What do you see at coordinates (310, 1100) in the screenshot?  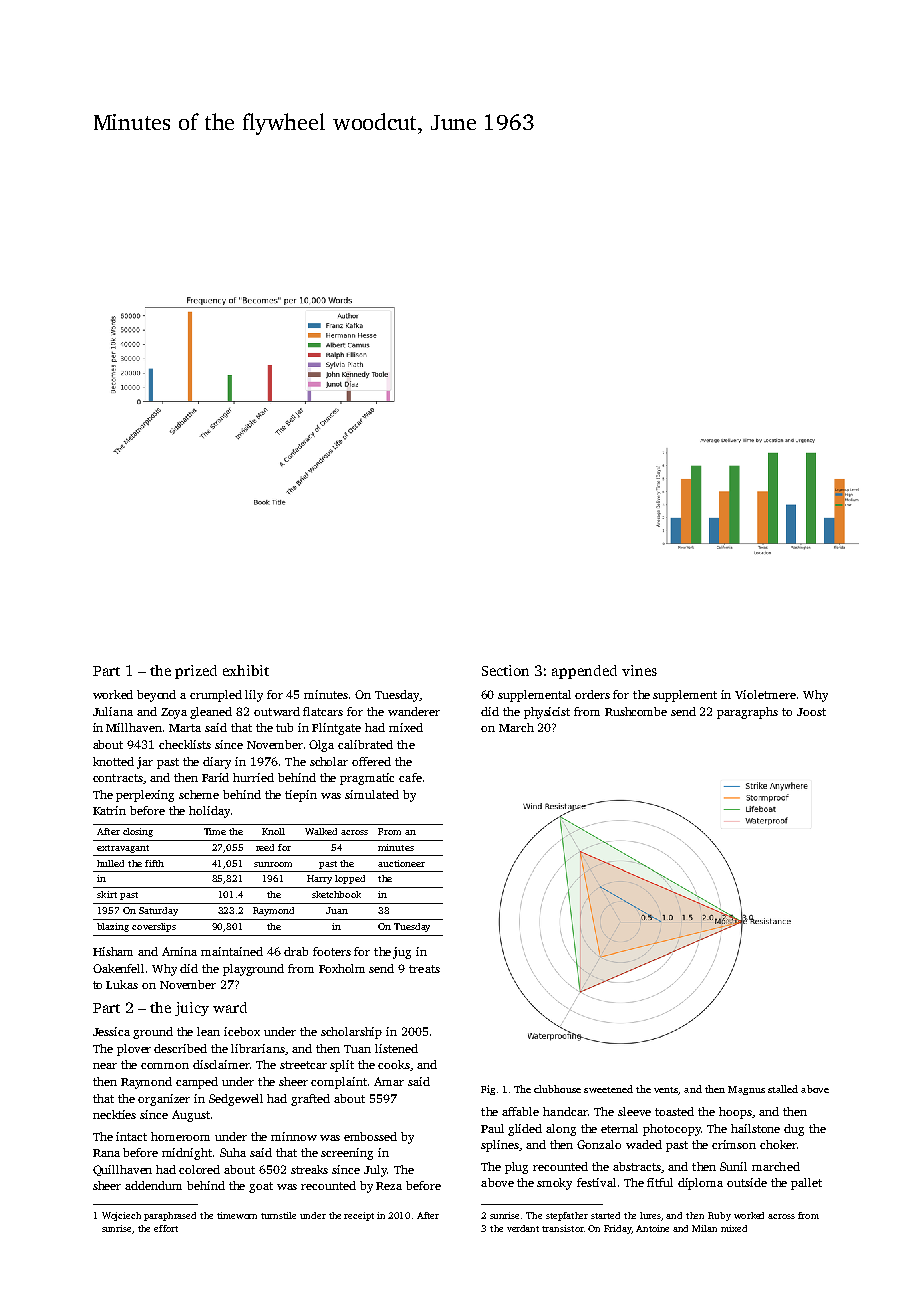 I see `grafted` at bounding box center [310, 1100].
